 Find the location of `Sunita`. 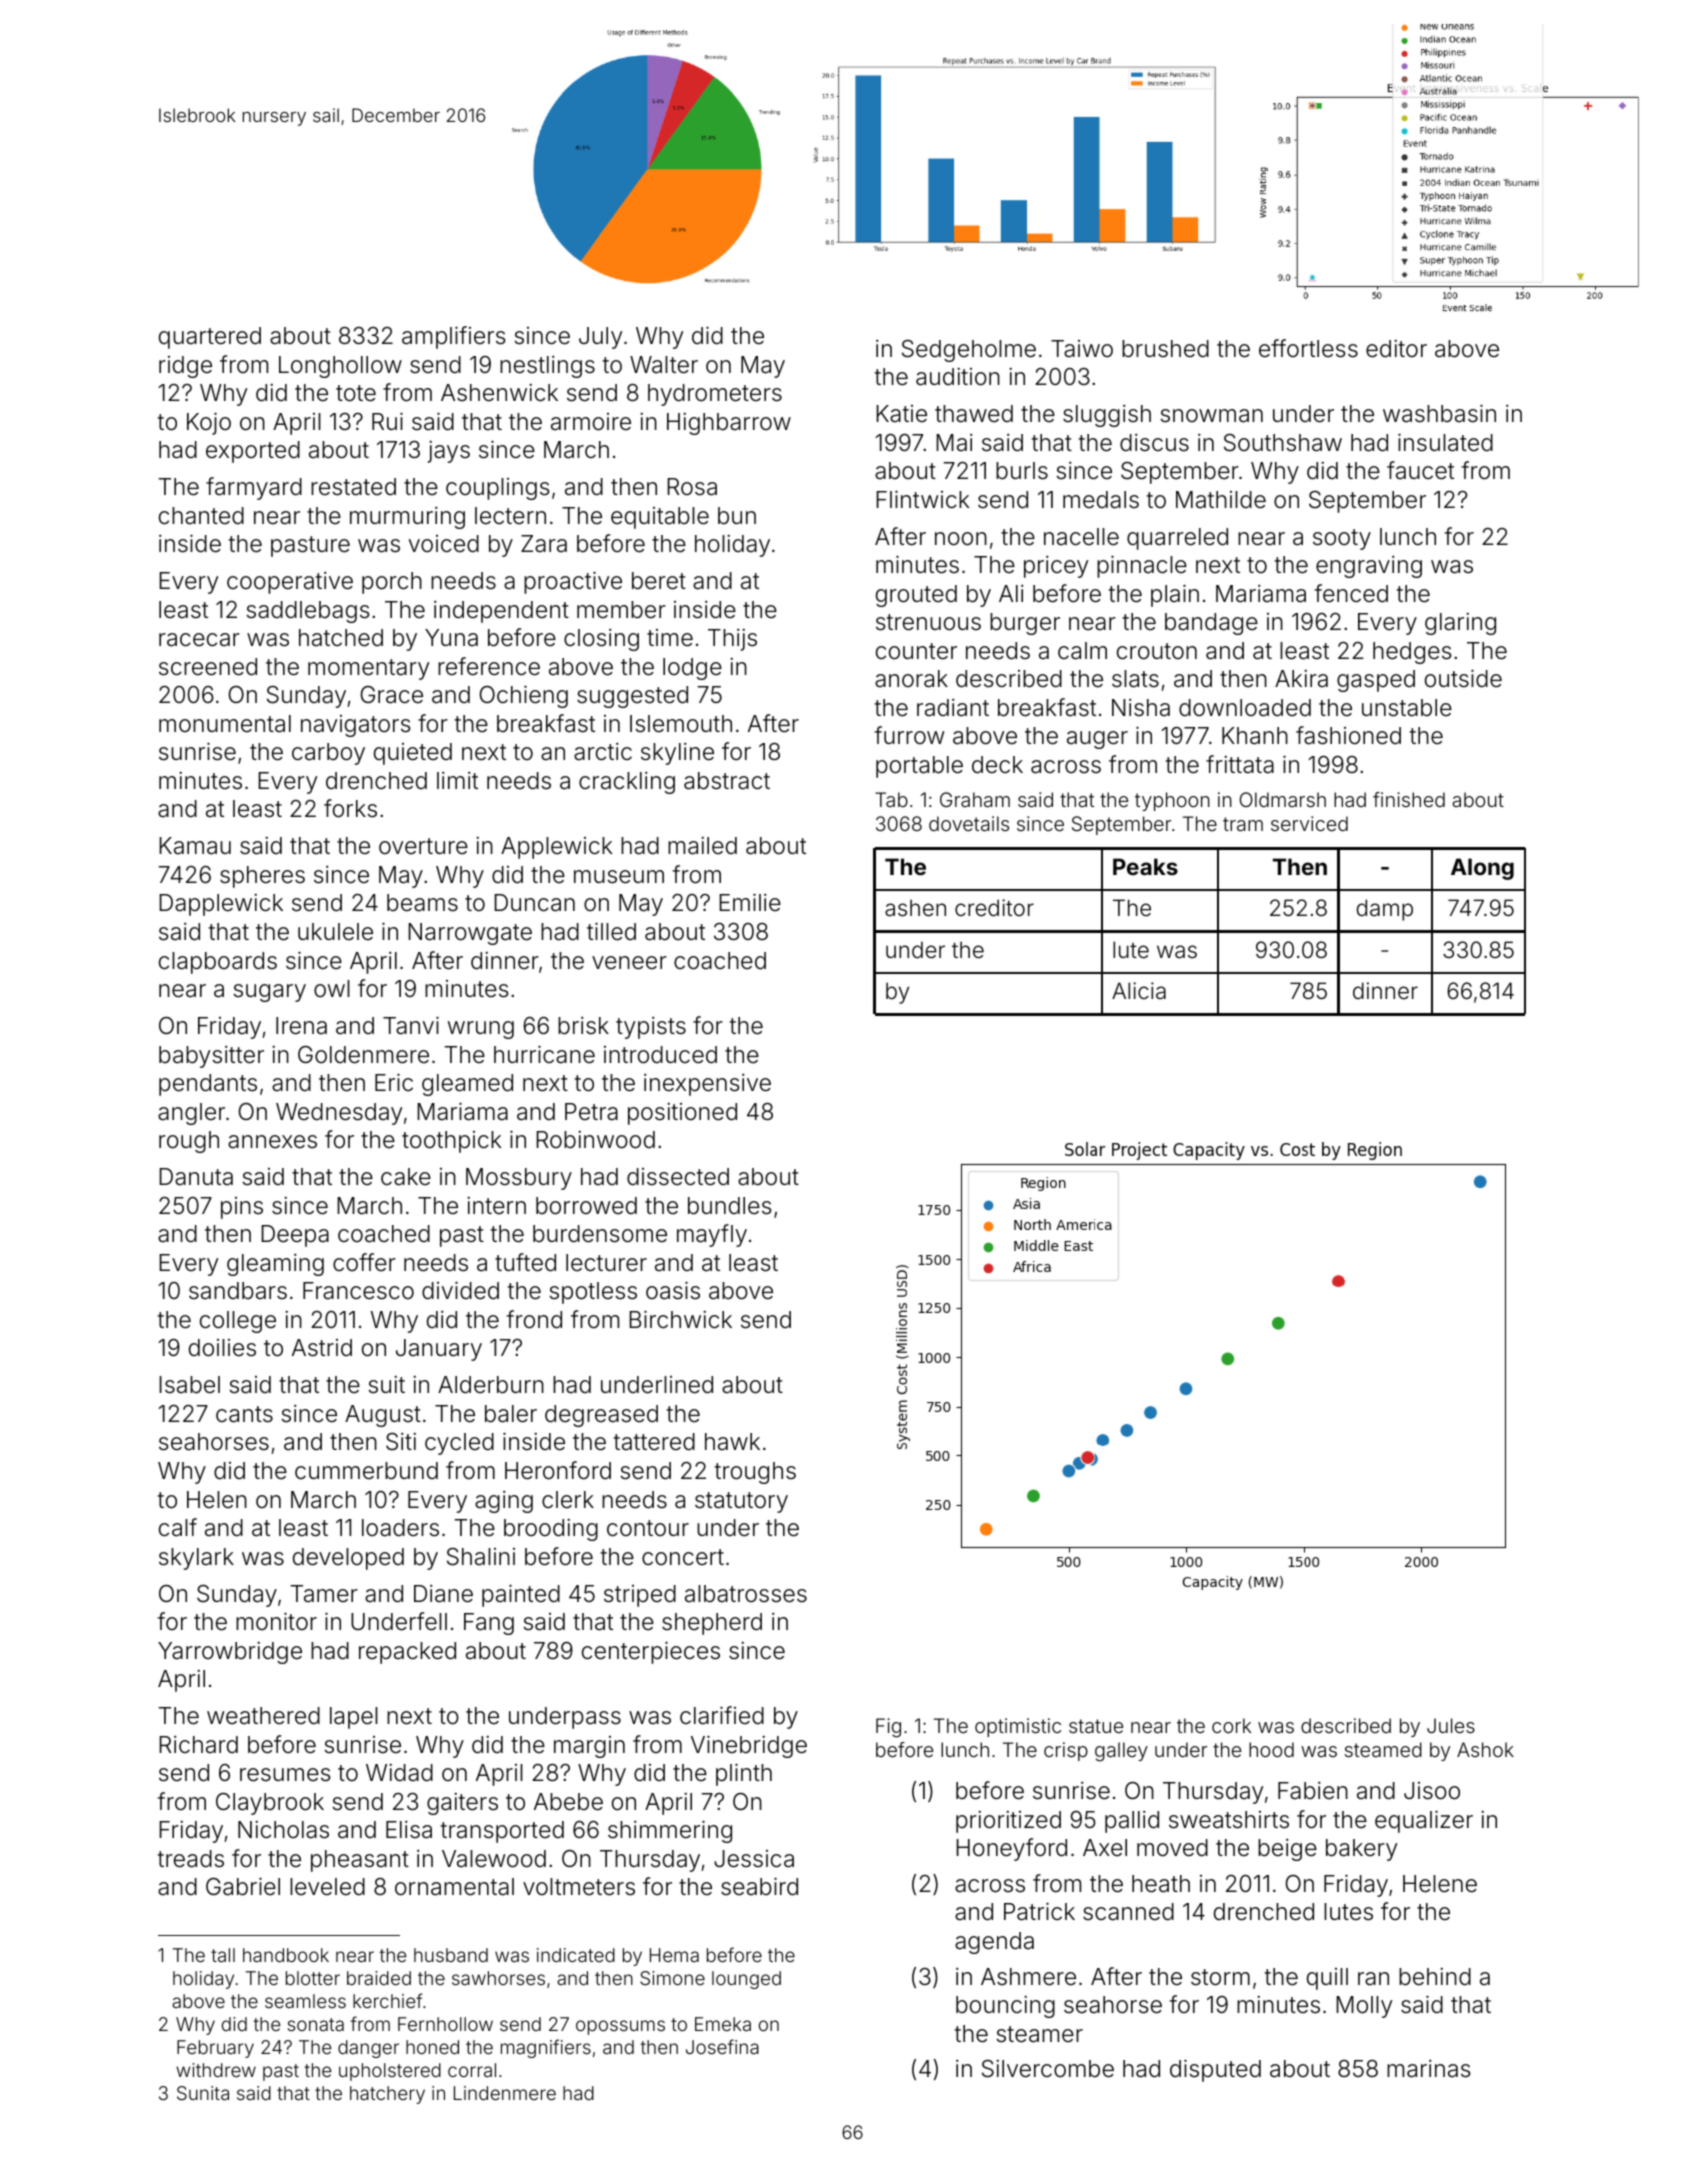

Sunita is located at coordinates (203, 2093).
